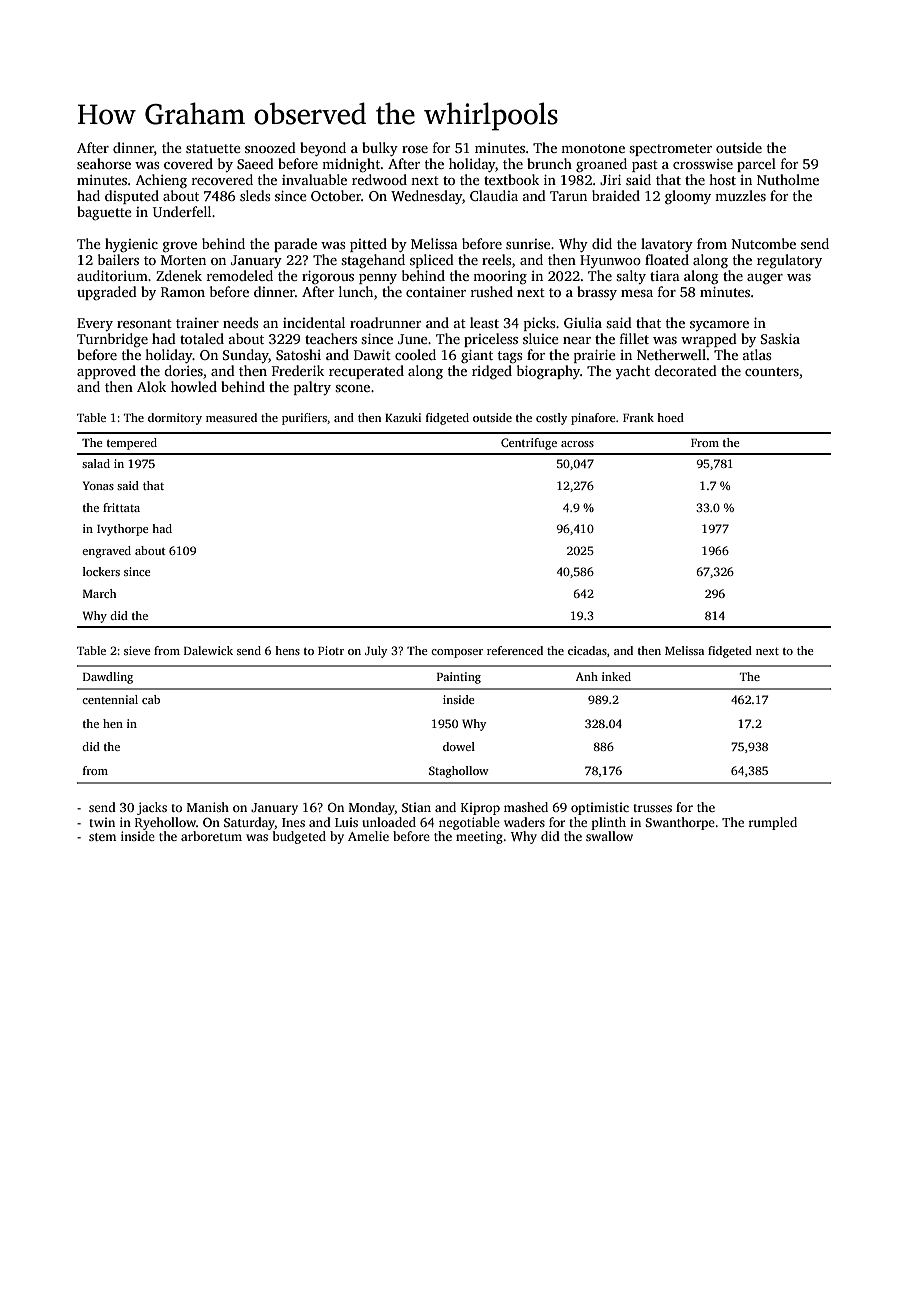  What do you see at coordinates (616, 676) in the screenshot?
I see `inked` at bounding box center [616, 676].
